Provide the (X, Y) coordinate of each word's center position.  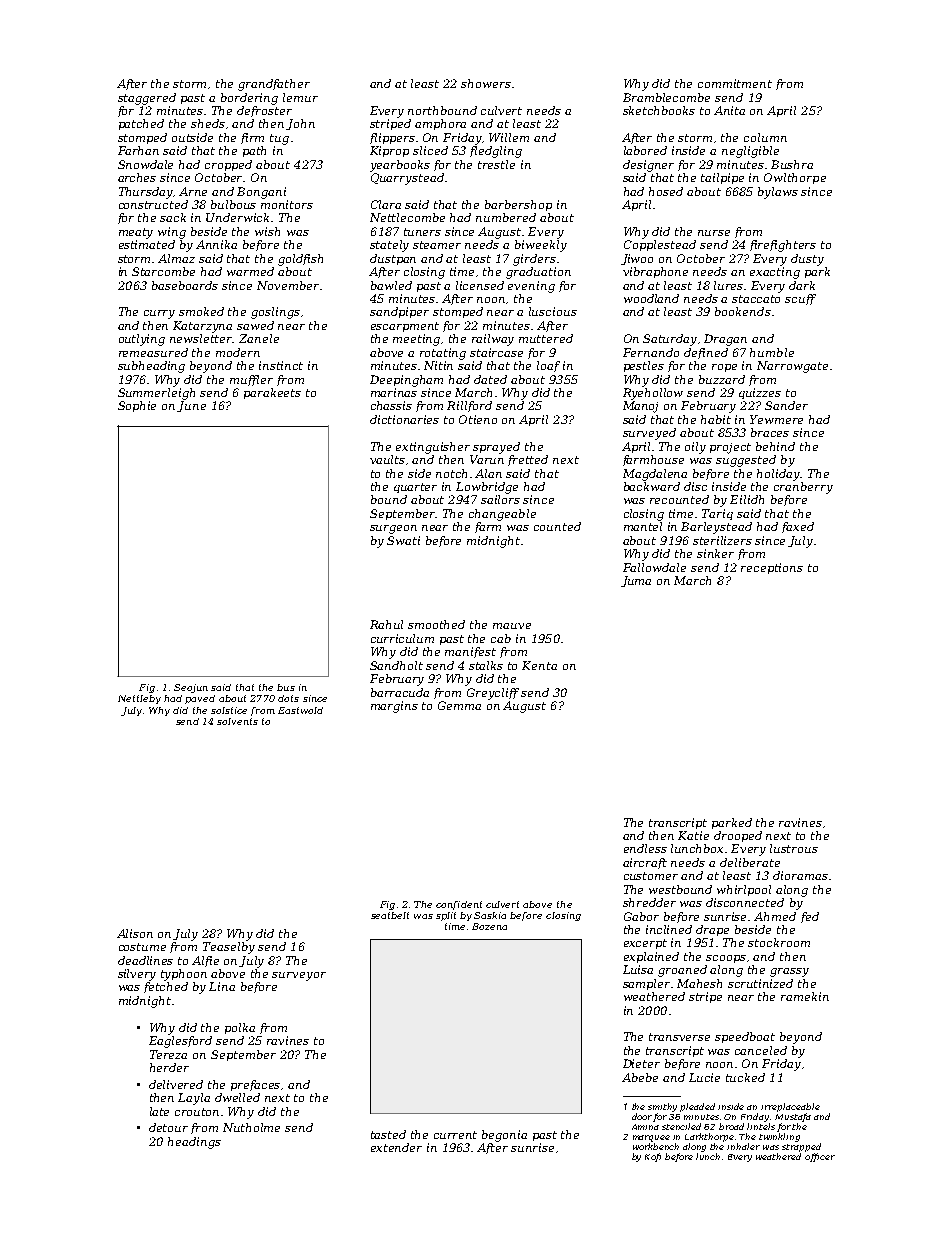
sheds (208, 123)
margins (394, 707)
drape (712, 930)
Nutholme (251, 1127)
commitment (735, 83)
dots (288, 698)
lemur (300, 97)
